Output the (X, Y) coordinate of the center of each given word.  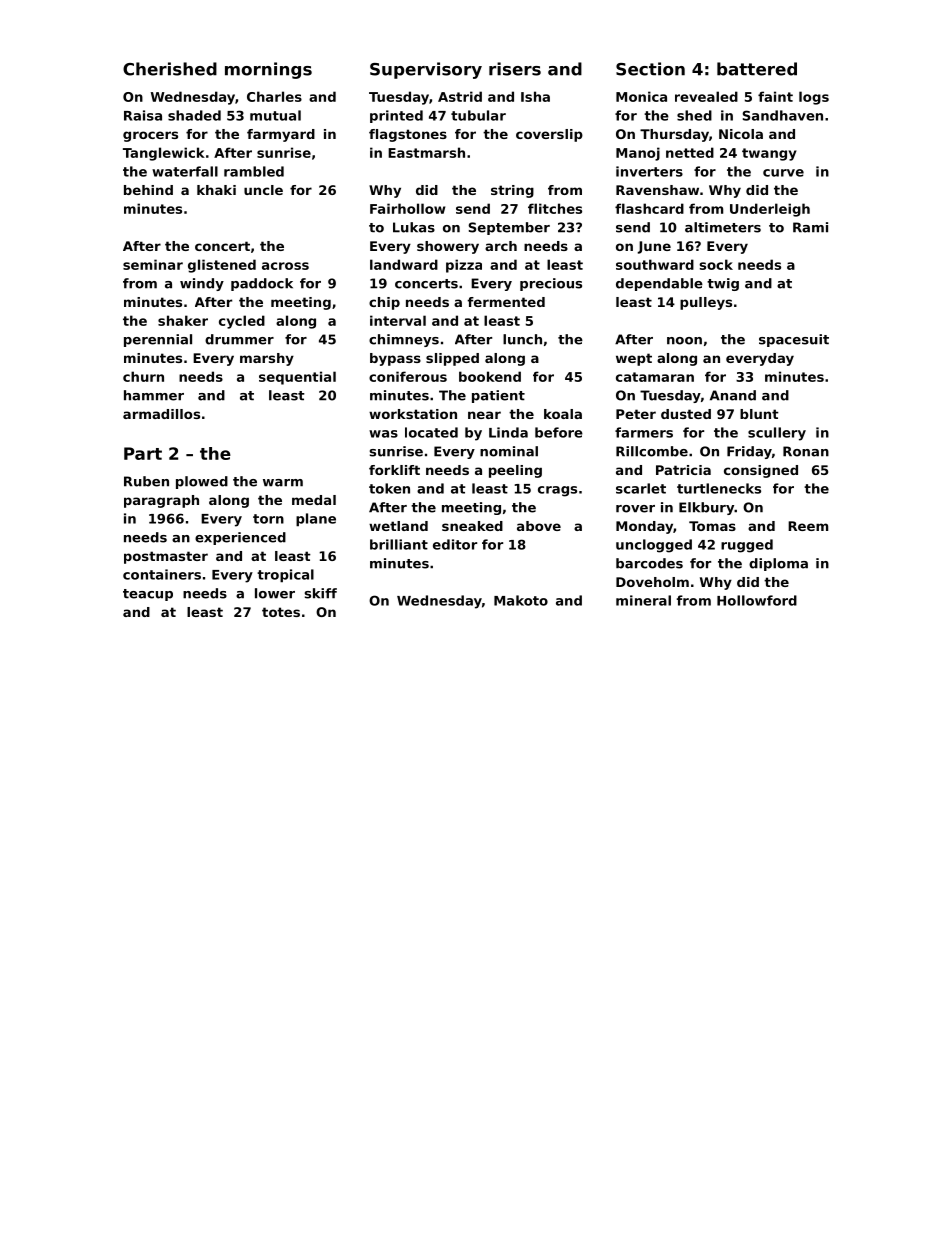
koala (563, 414)
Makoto (521, 600)
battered (757, 69)
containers (162, 574)
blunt (759, 414)
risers (515, 69)
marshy (267, 359)
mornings (268, 70)
